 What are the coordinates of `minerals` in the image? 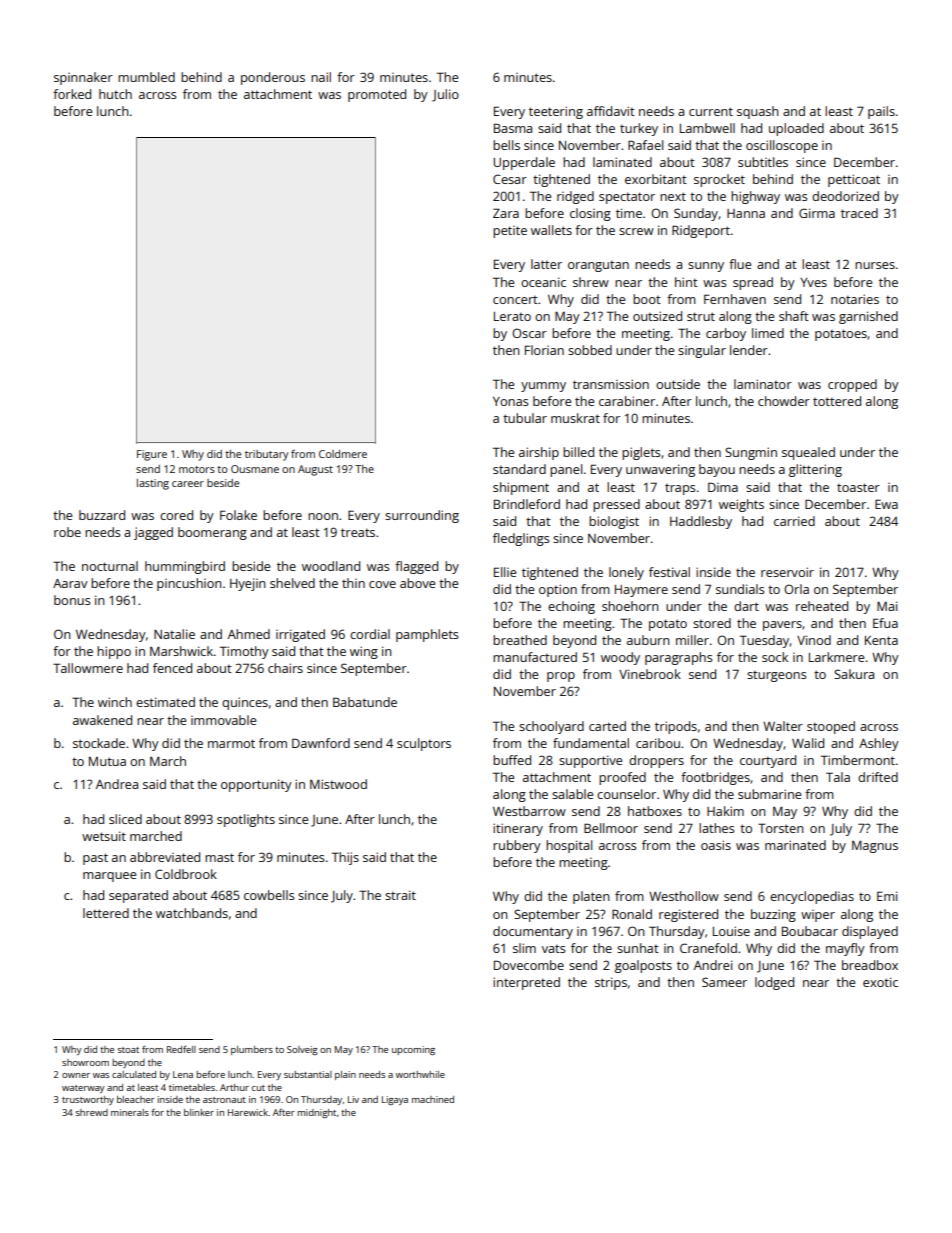 It's located at (130, 1112).
